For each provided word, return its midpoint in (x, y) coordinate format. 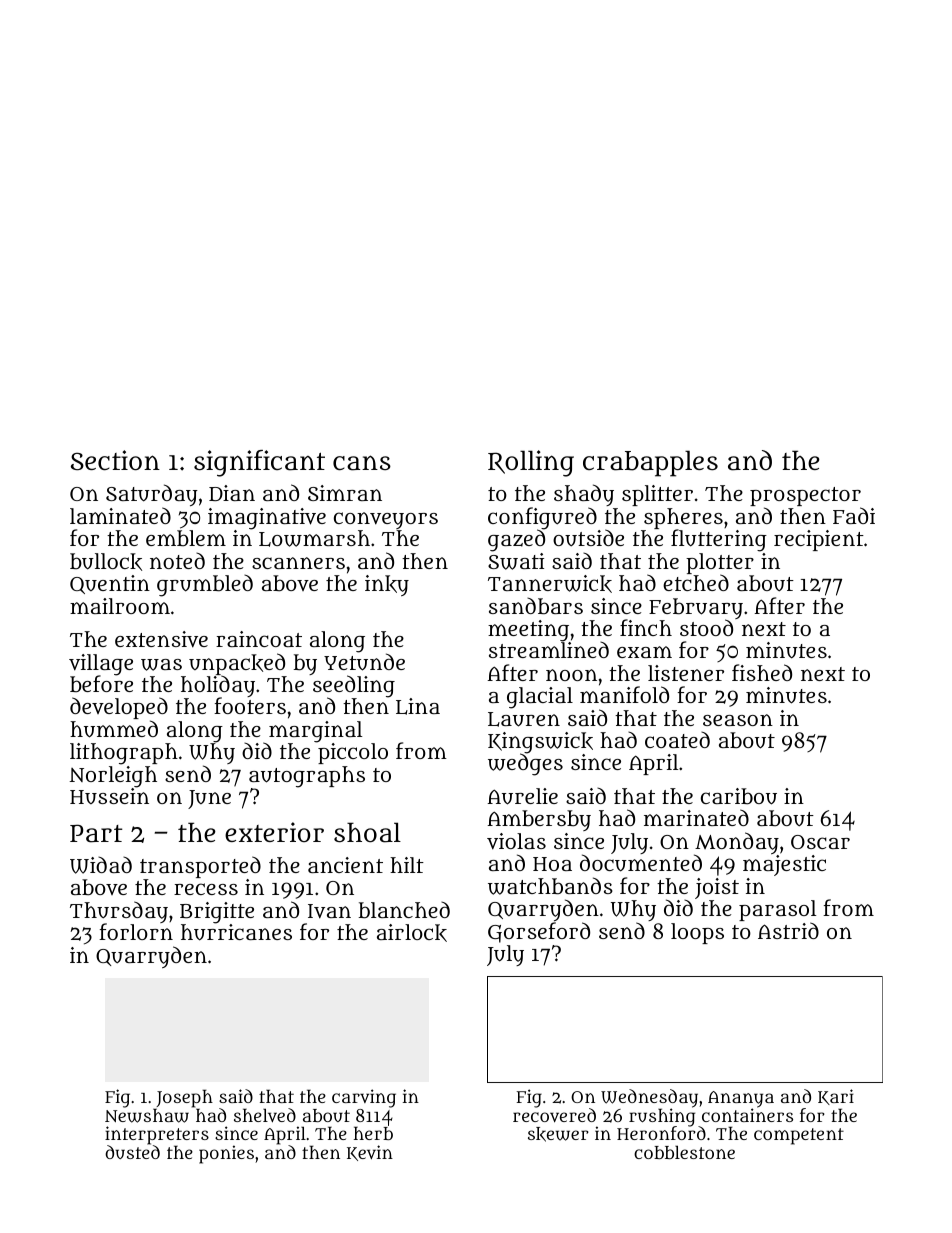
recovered (554, 1115)
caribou (739, 796)
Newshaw (147, 1115)
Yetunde (364, 662)
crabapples (650, 463)
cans (362, 463)
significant (259, 463)
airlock (412, 933)
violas (516, 841)
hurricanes (236, 932)
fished (762, 672)
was (161, 665)
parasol (777, 910)
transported (200, 867)
